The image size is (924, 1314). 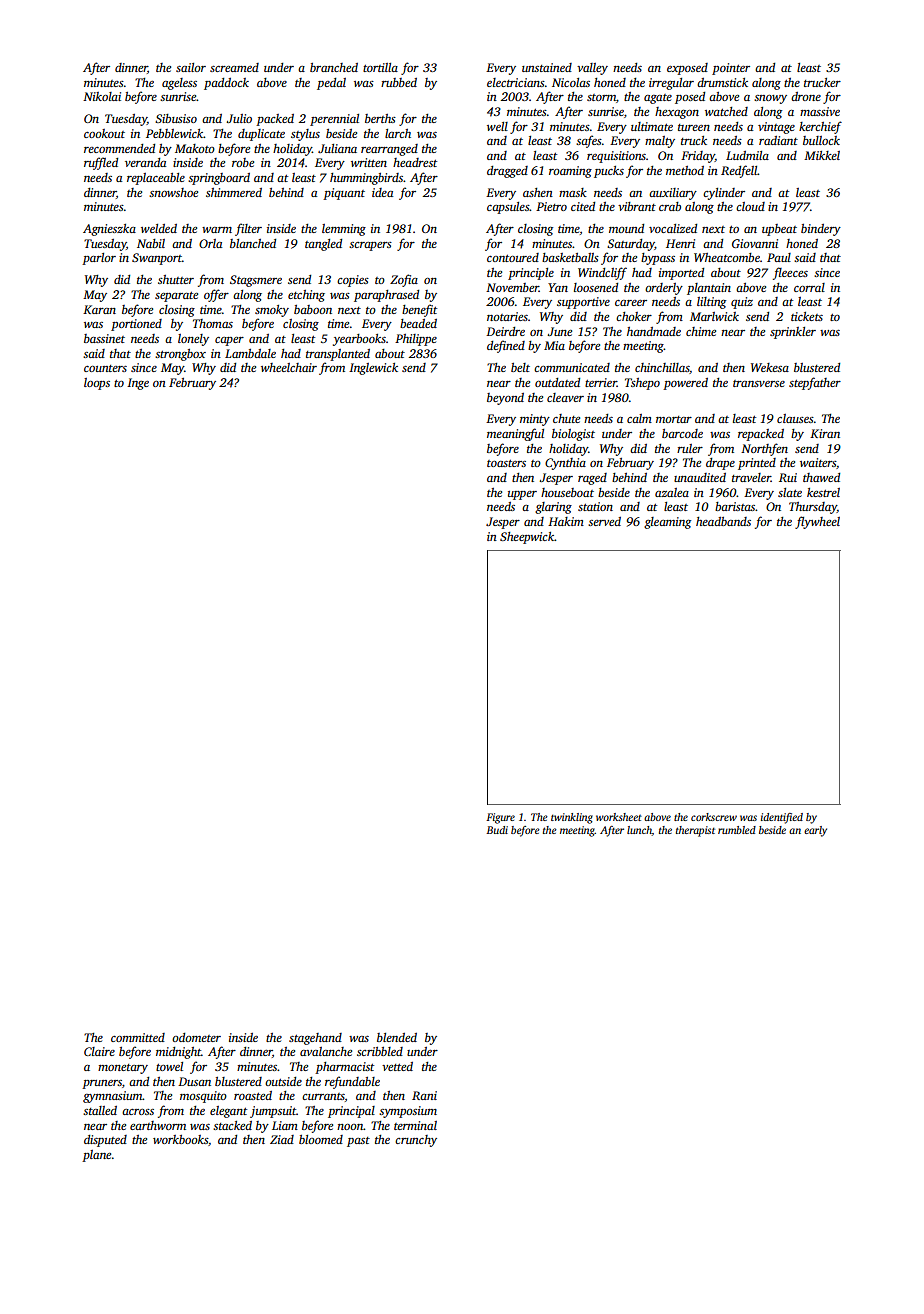 What do you see at coordinates (583, 206) in the page?
I see `cited` at bounding box center [583, 206].
